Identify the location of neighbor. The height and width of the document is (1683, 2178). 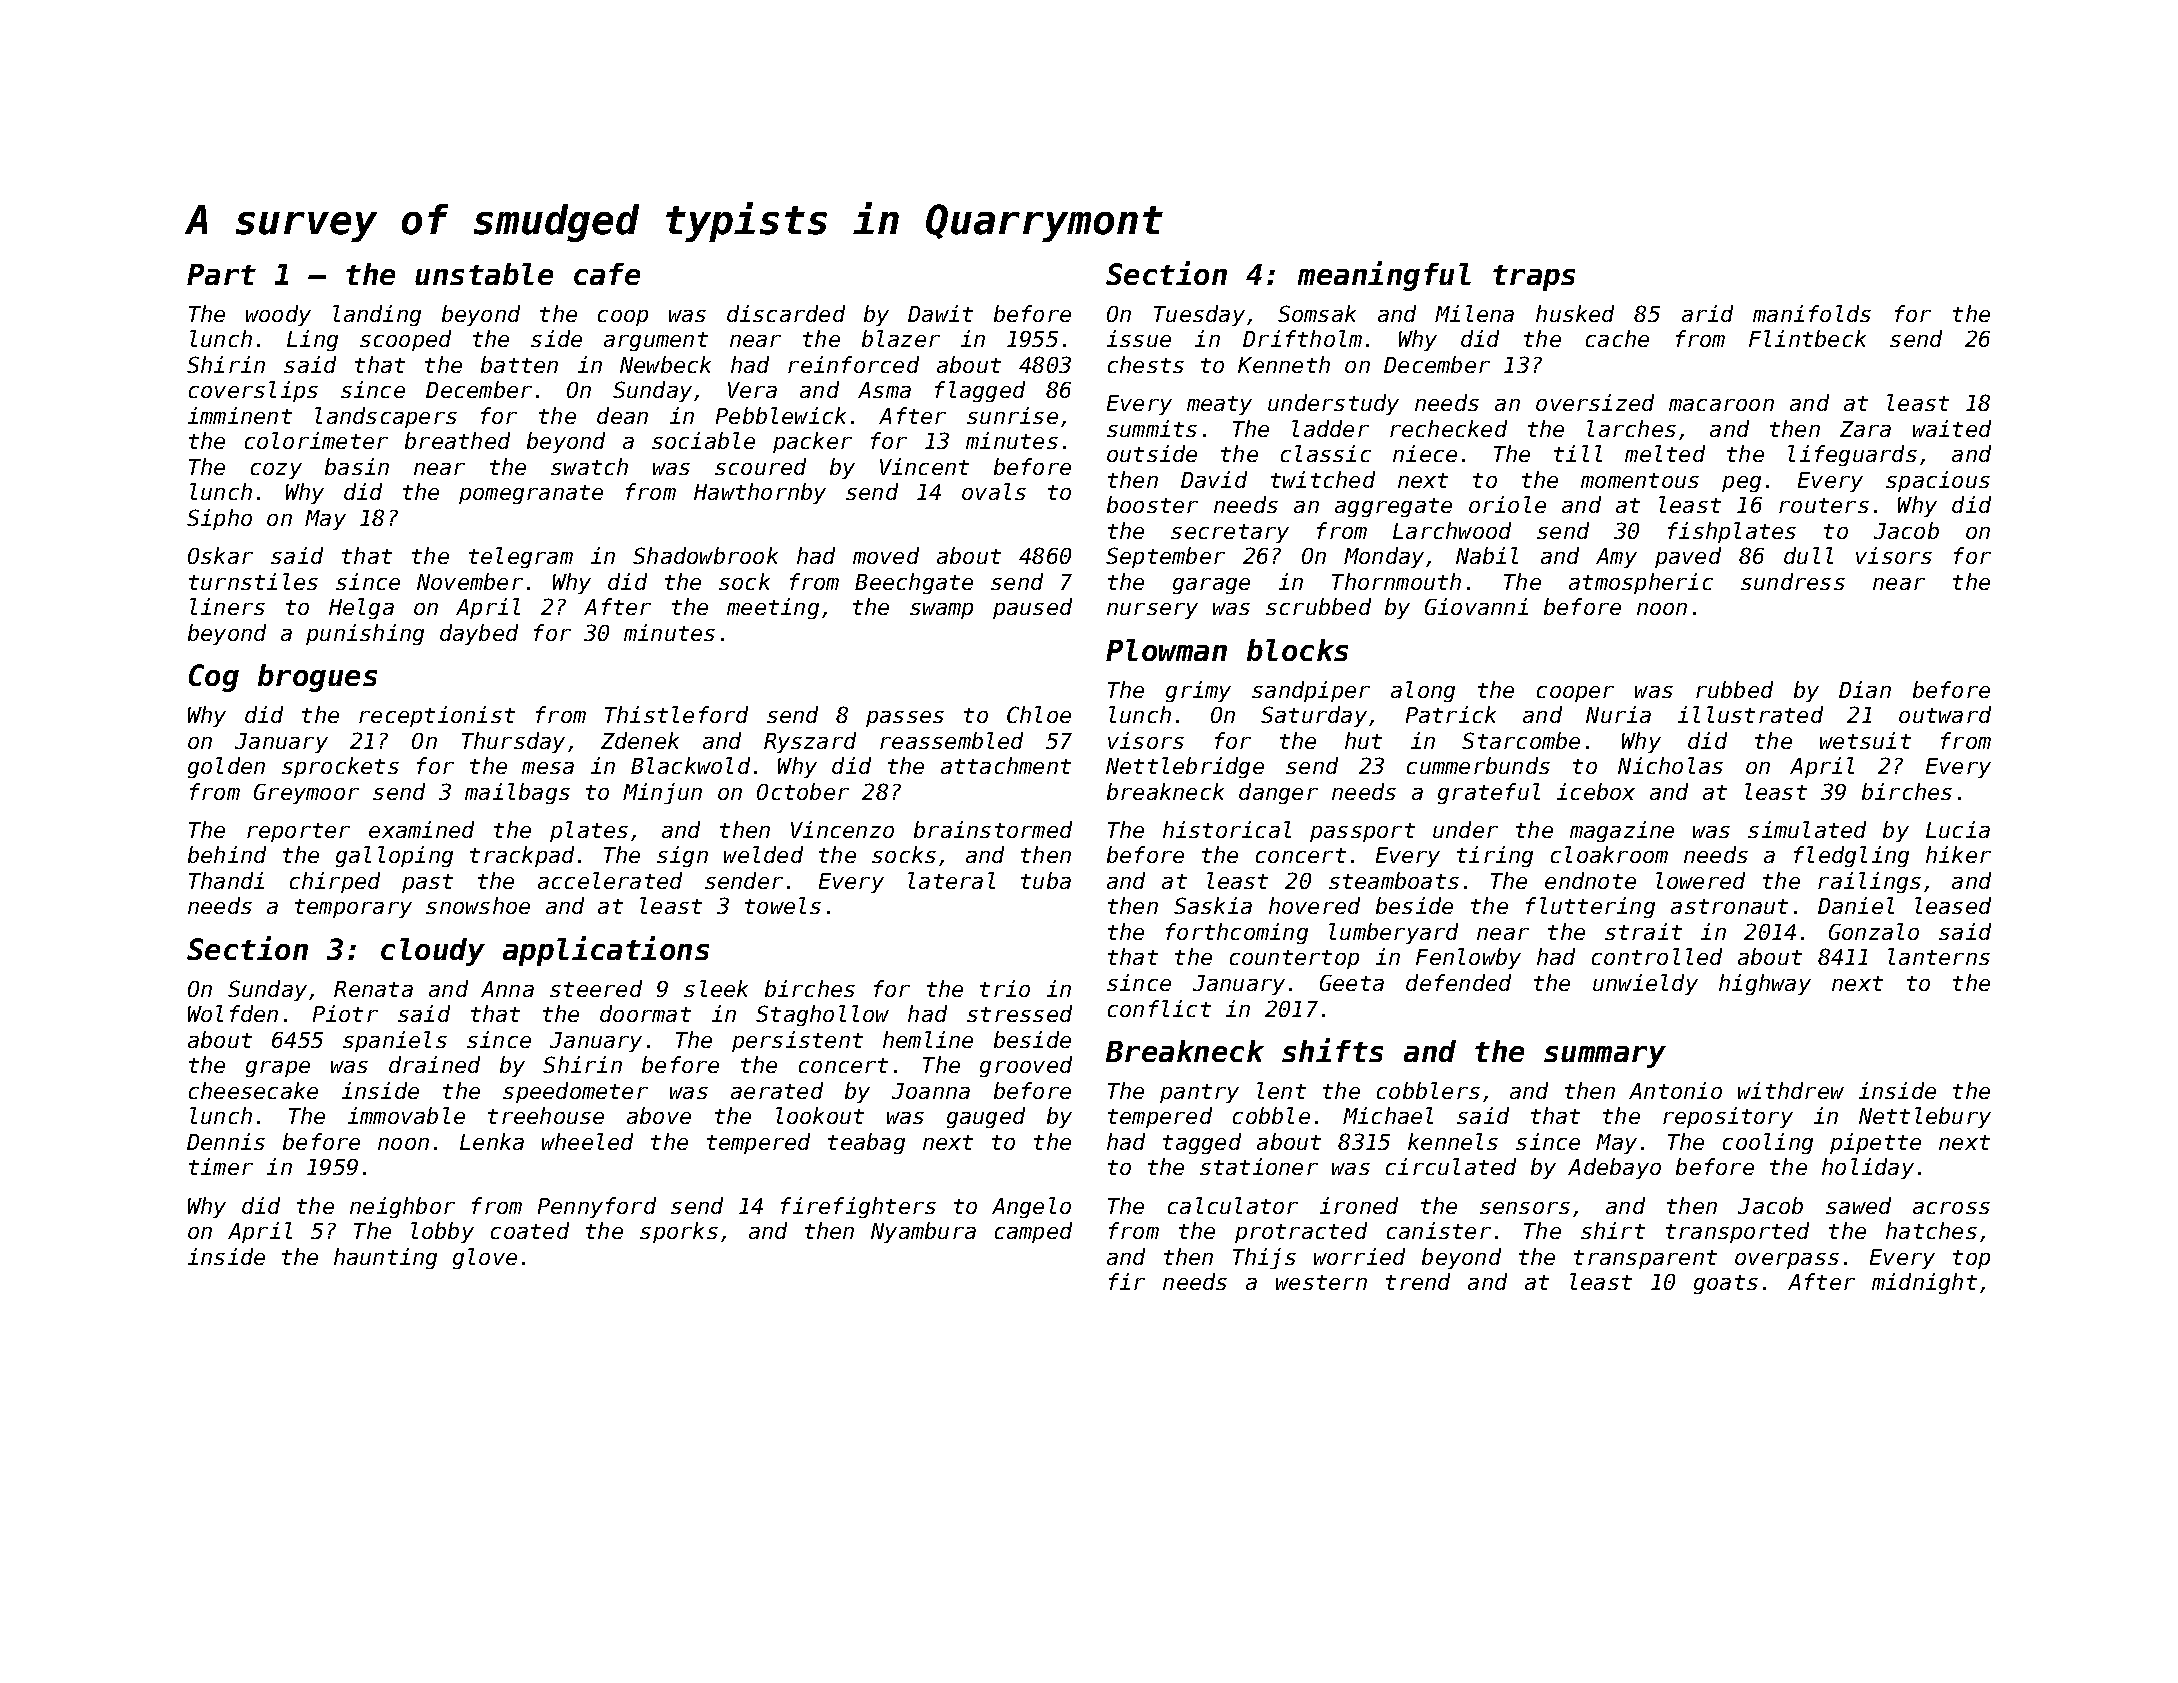
(402, 1207).
